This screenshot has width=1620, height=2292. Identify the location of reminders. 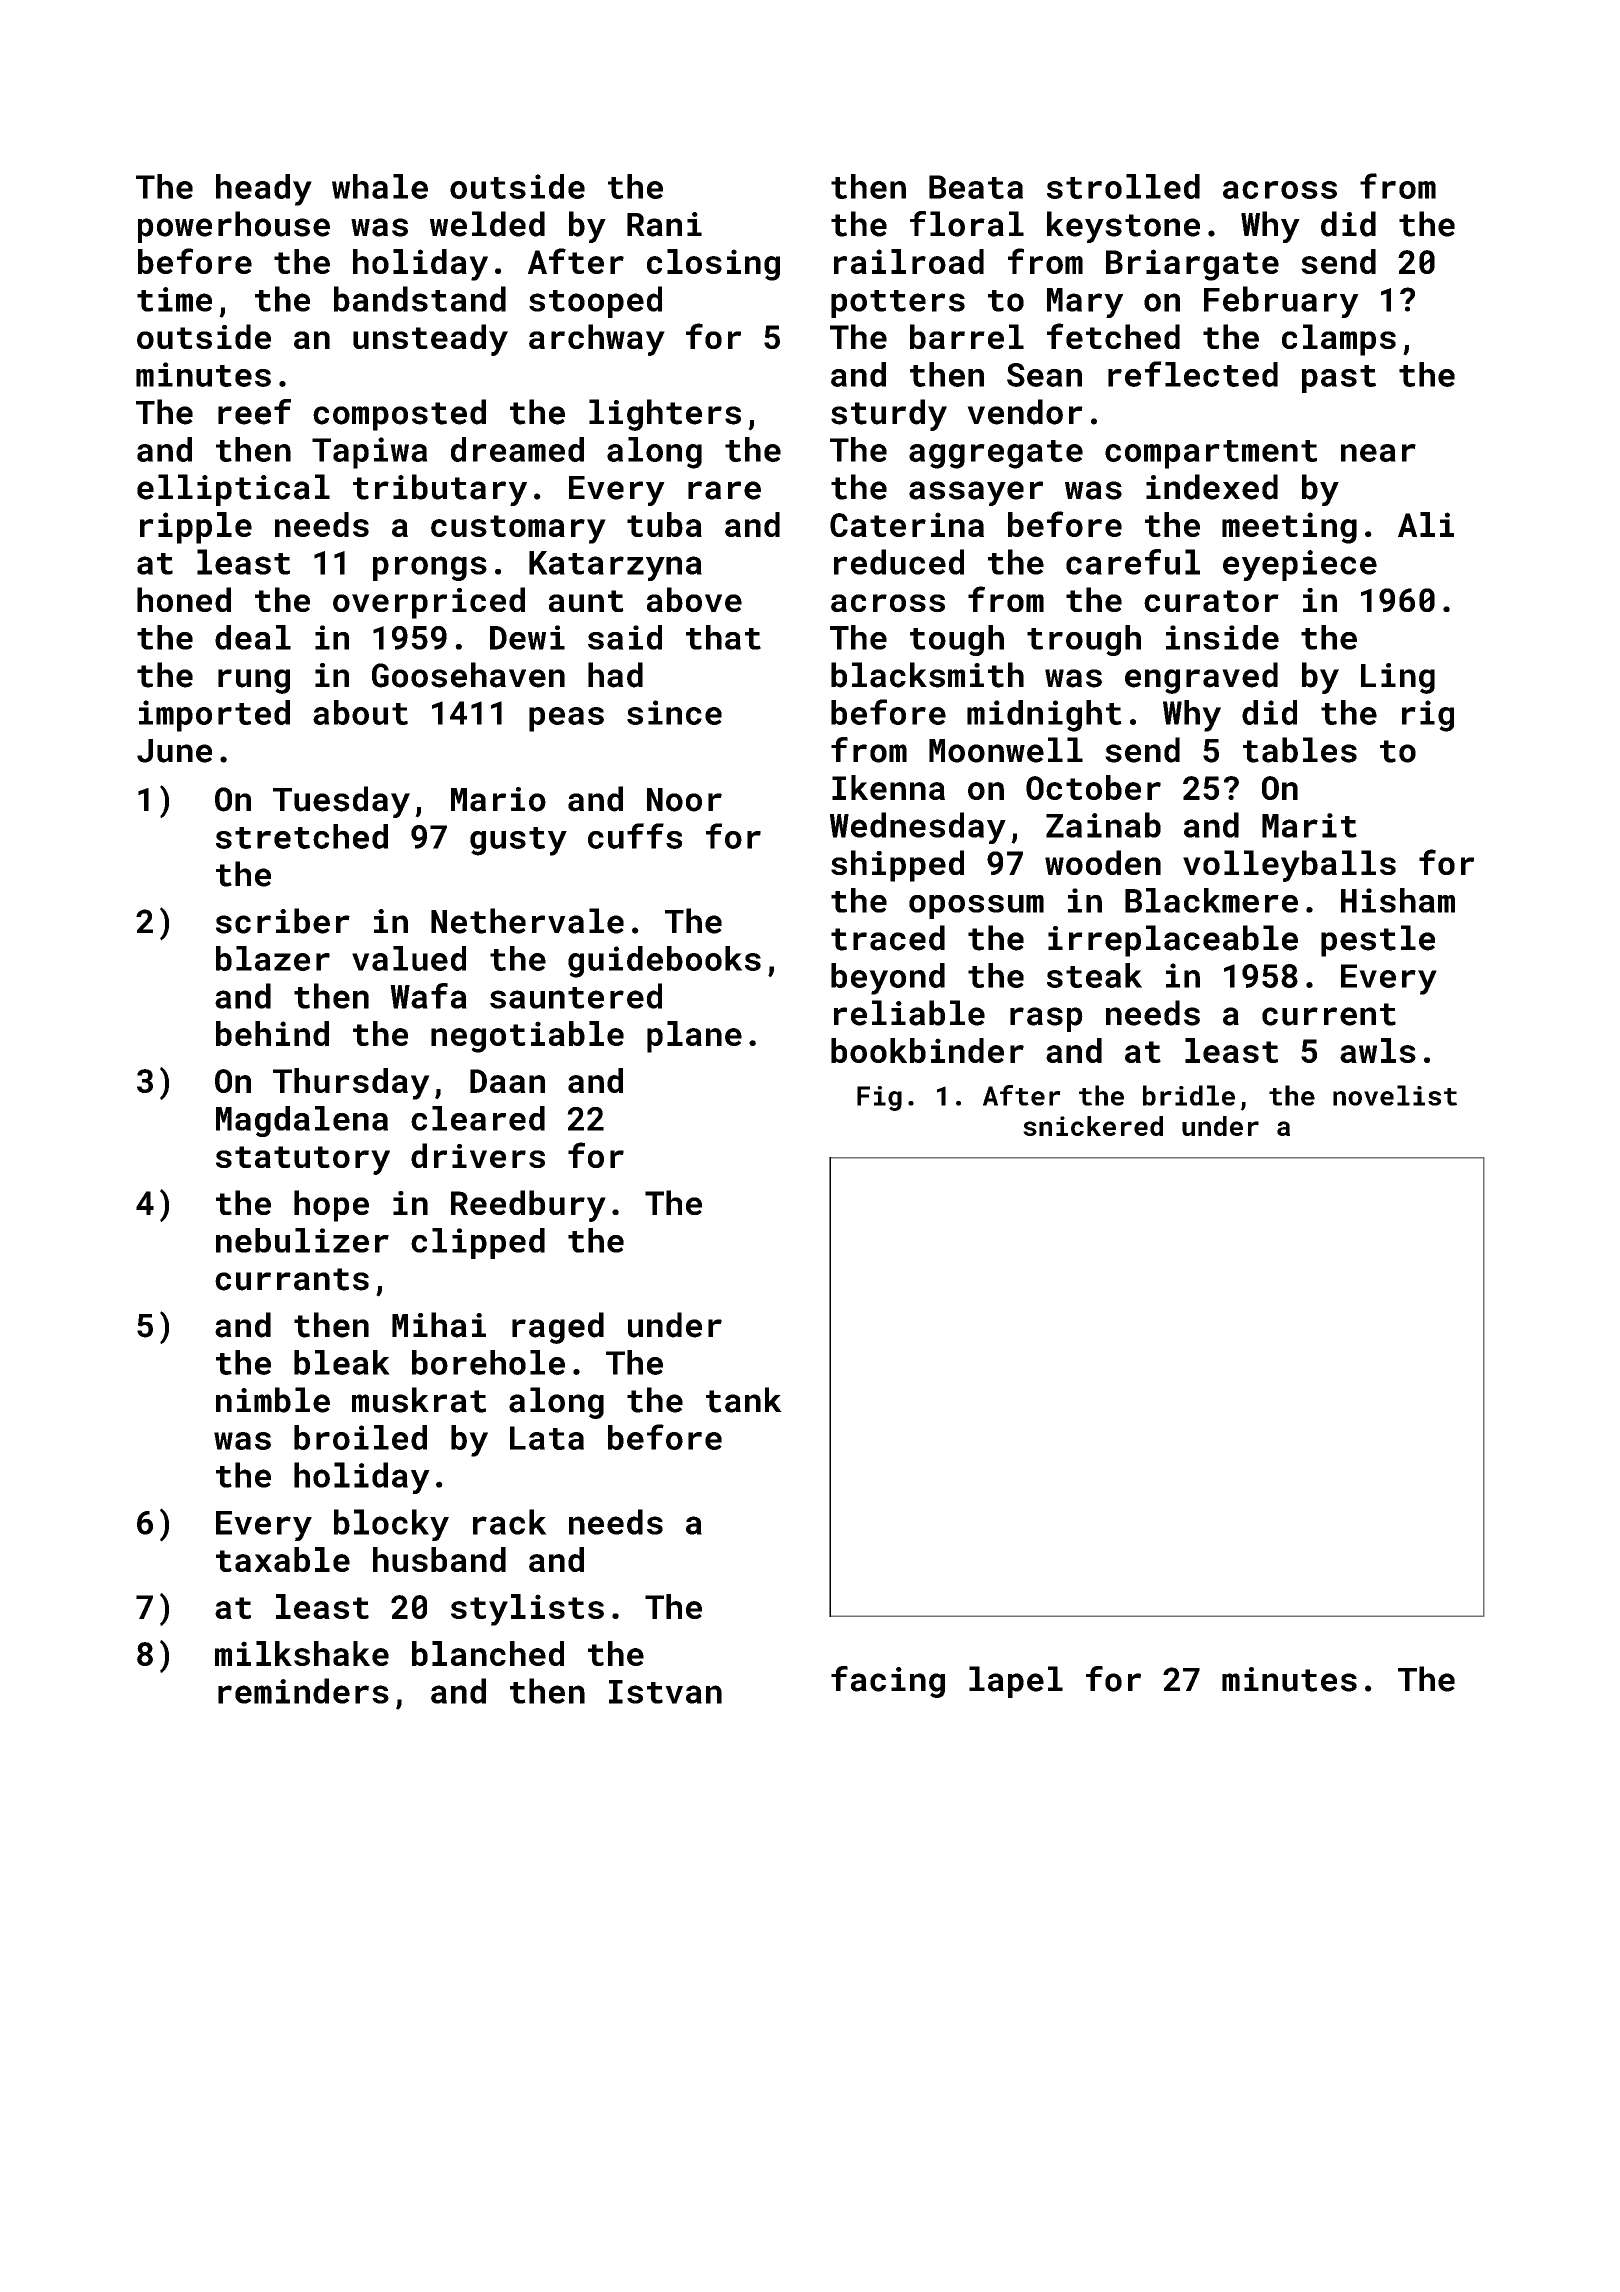
(303, 1691).
